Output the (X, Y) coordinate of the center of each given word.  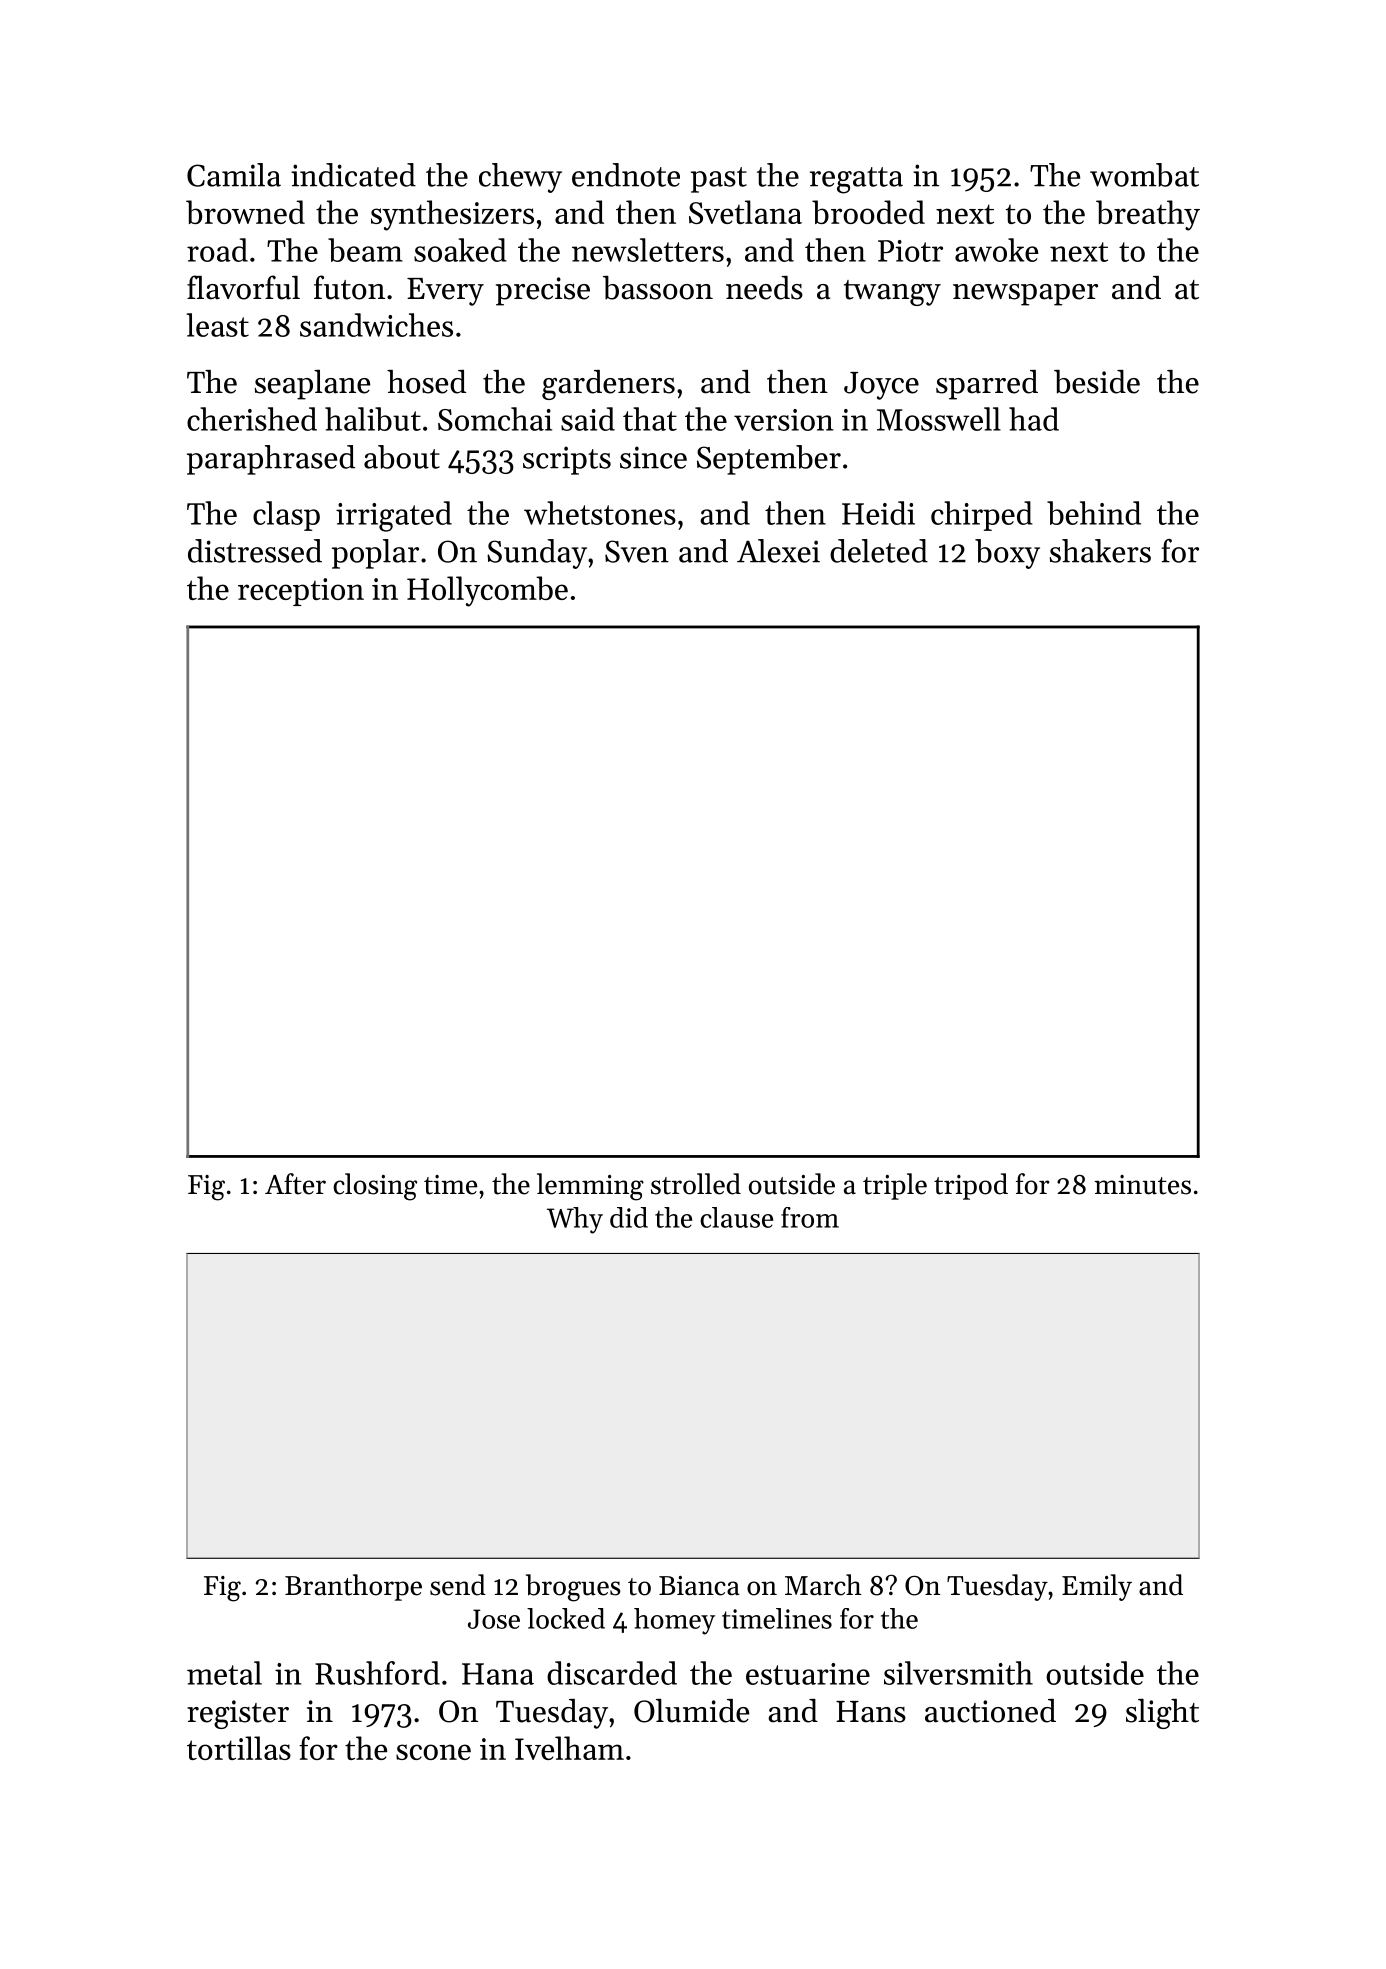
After (295, 1184)
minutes (1142, 1185)
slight (1162, 1714)
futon (349, 287)
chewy (520, 178)
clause (736, 1217)
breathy (1148, 215)
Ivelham (569, 1748)
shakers (1100, 551)
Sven (637, 551)
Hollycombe (487, 591)
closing (375, 1187)
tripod (971, 1186)
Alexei (778, 551)
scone (433, 1752)
